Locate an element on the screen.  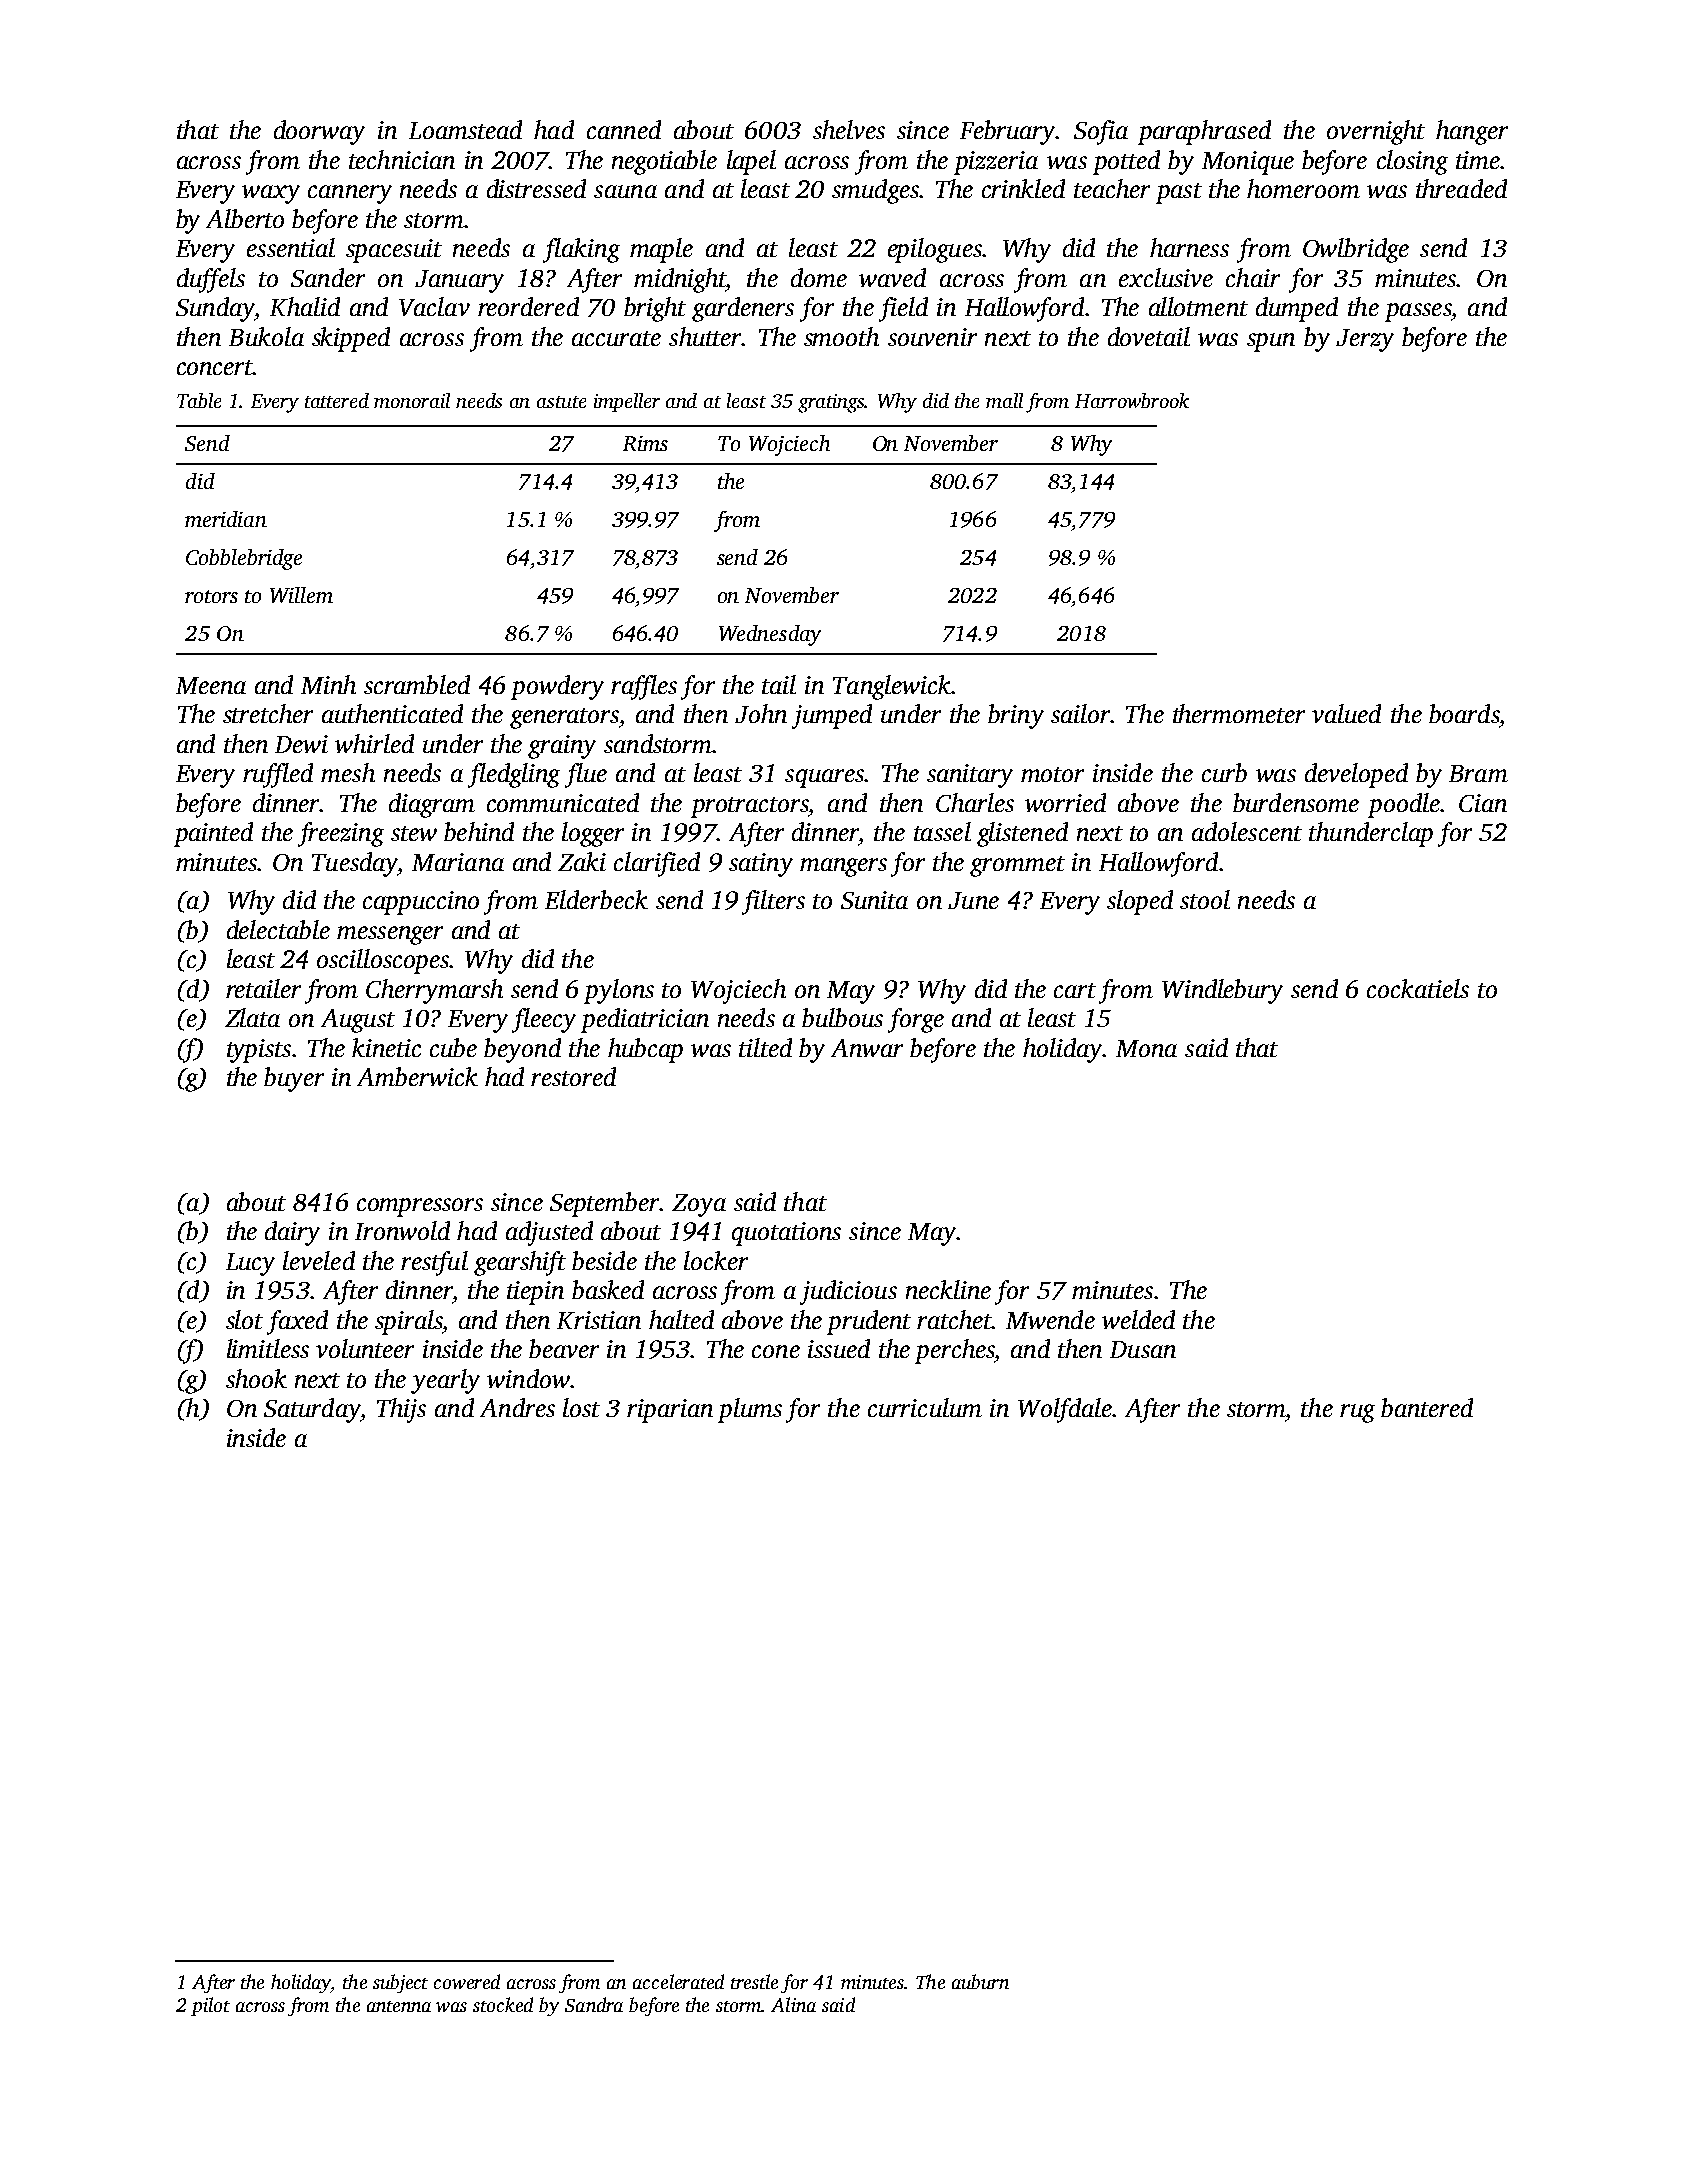
subject is located at coordinates (400, 1983).
